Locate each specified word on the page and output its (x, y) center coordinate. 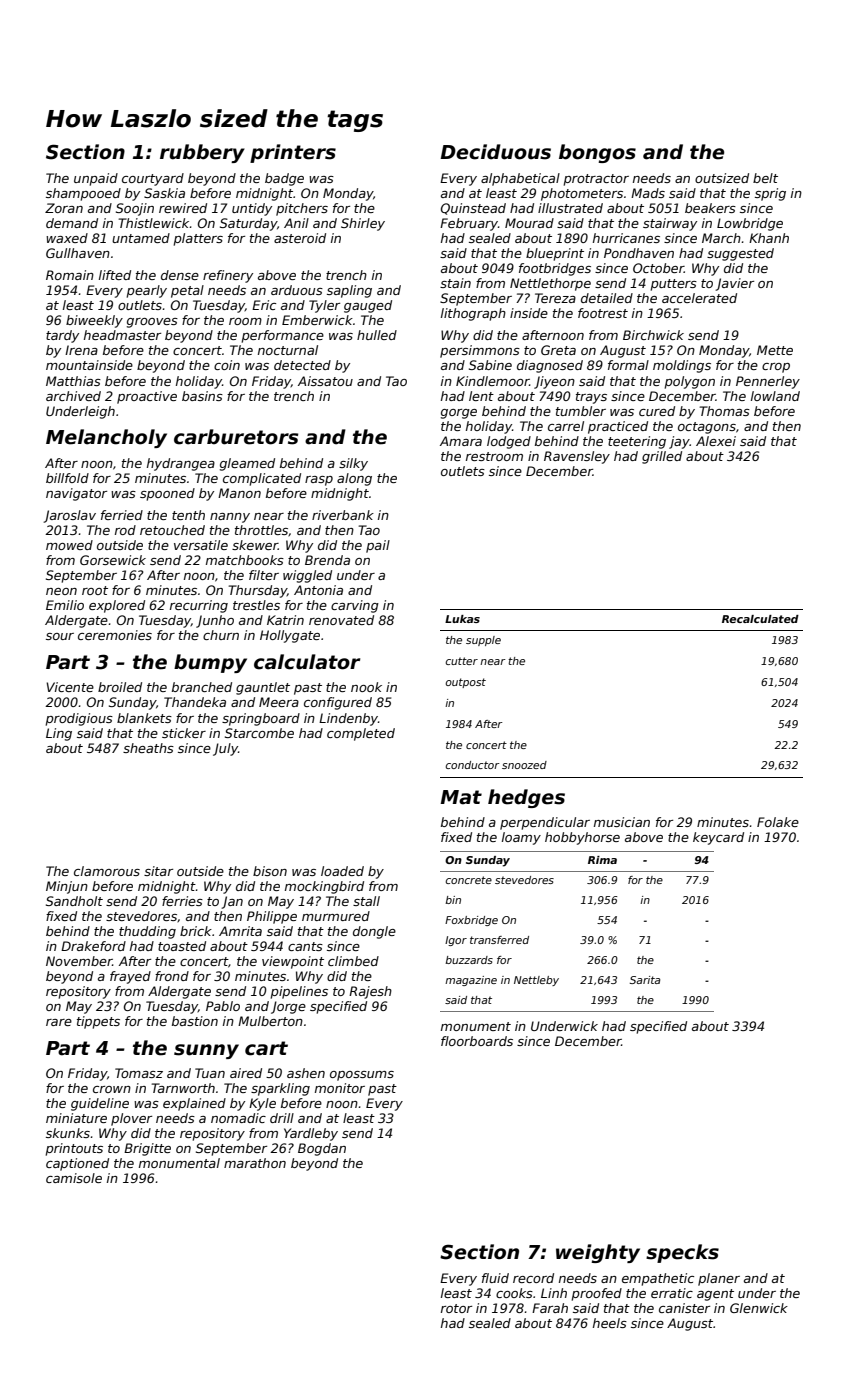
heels (610, 1323)
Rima (602, 860)
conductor (473, 765)
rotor (456, 1308)
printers (293, 153)
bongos (597, 153)
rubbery (202, 153)
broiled (120, 687)
